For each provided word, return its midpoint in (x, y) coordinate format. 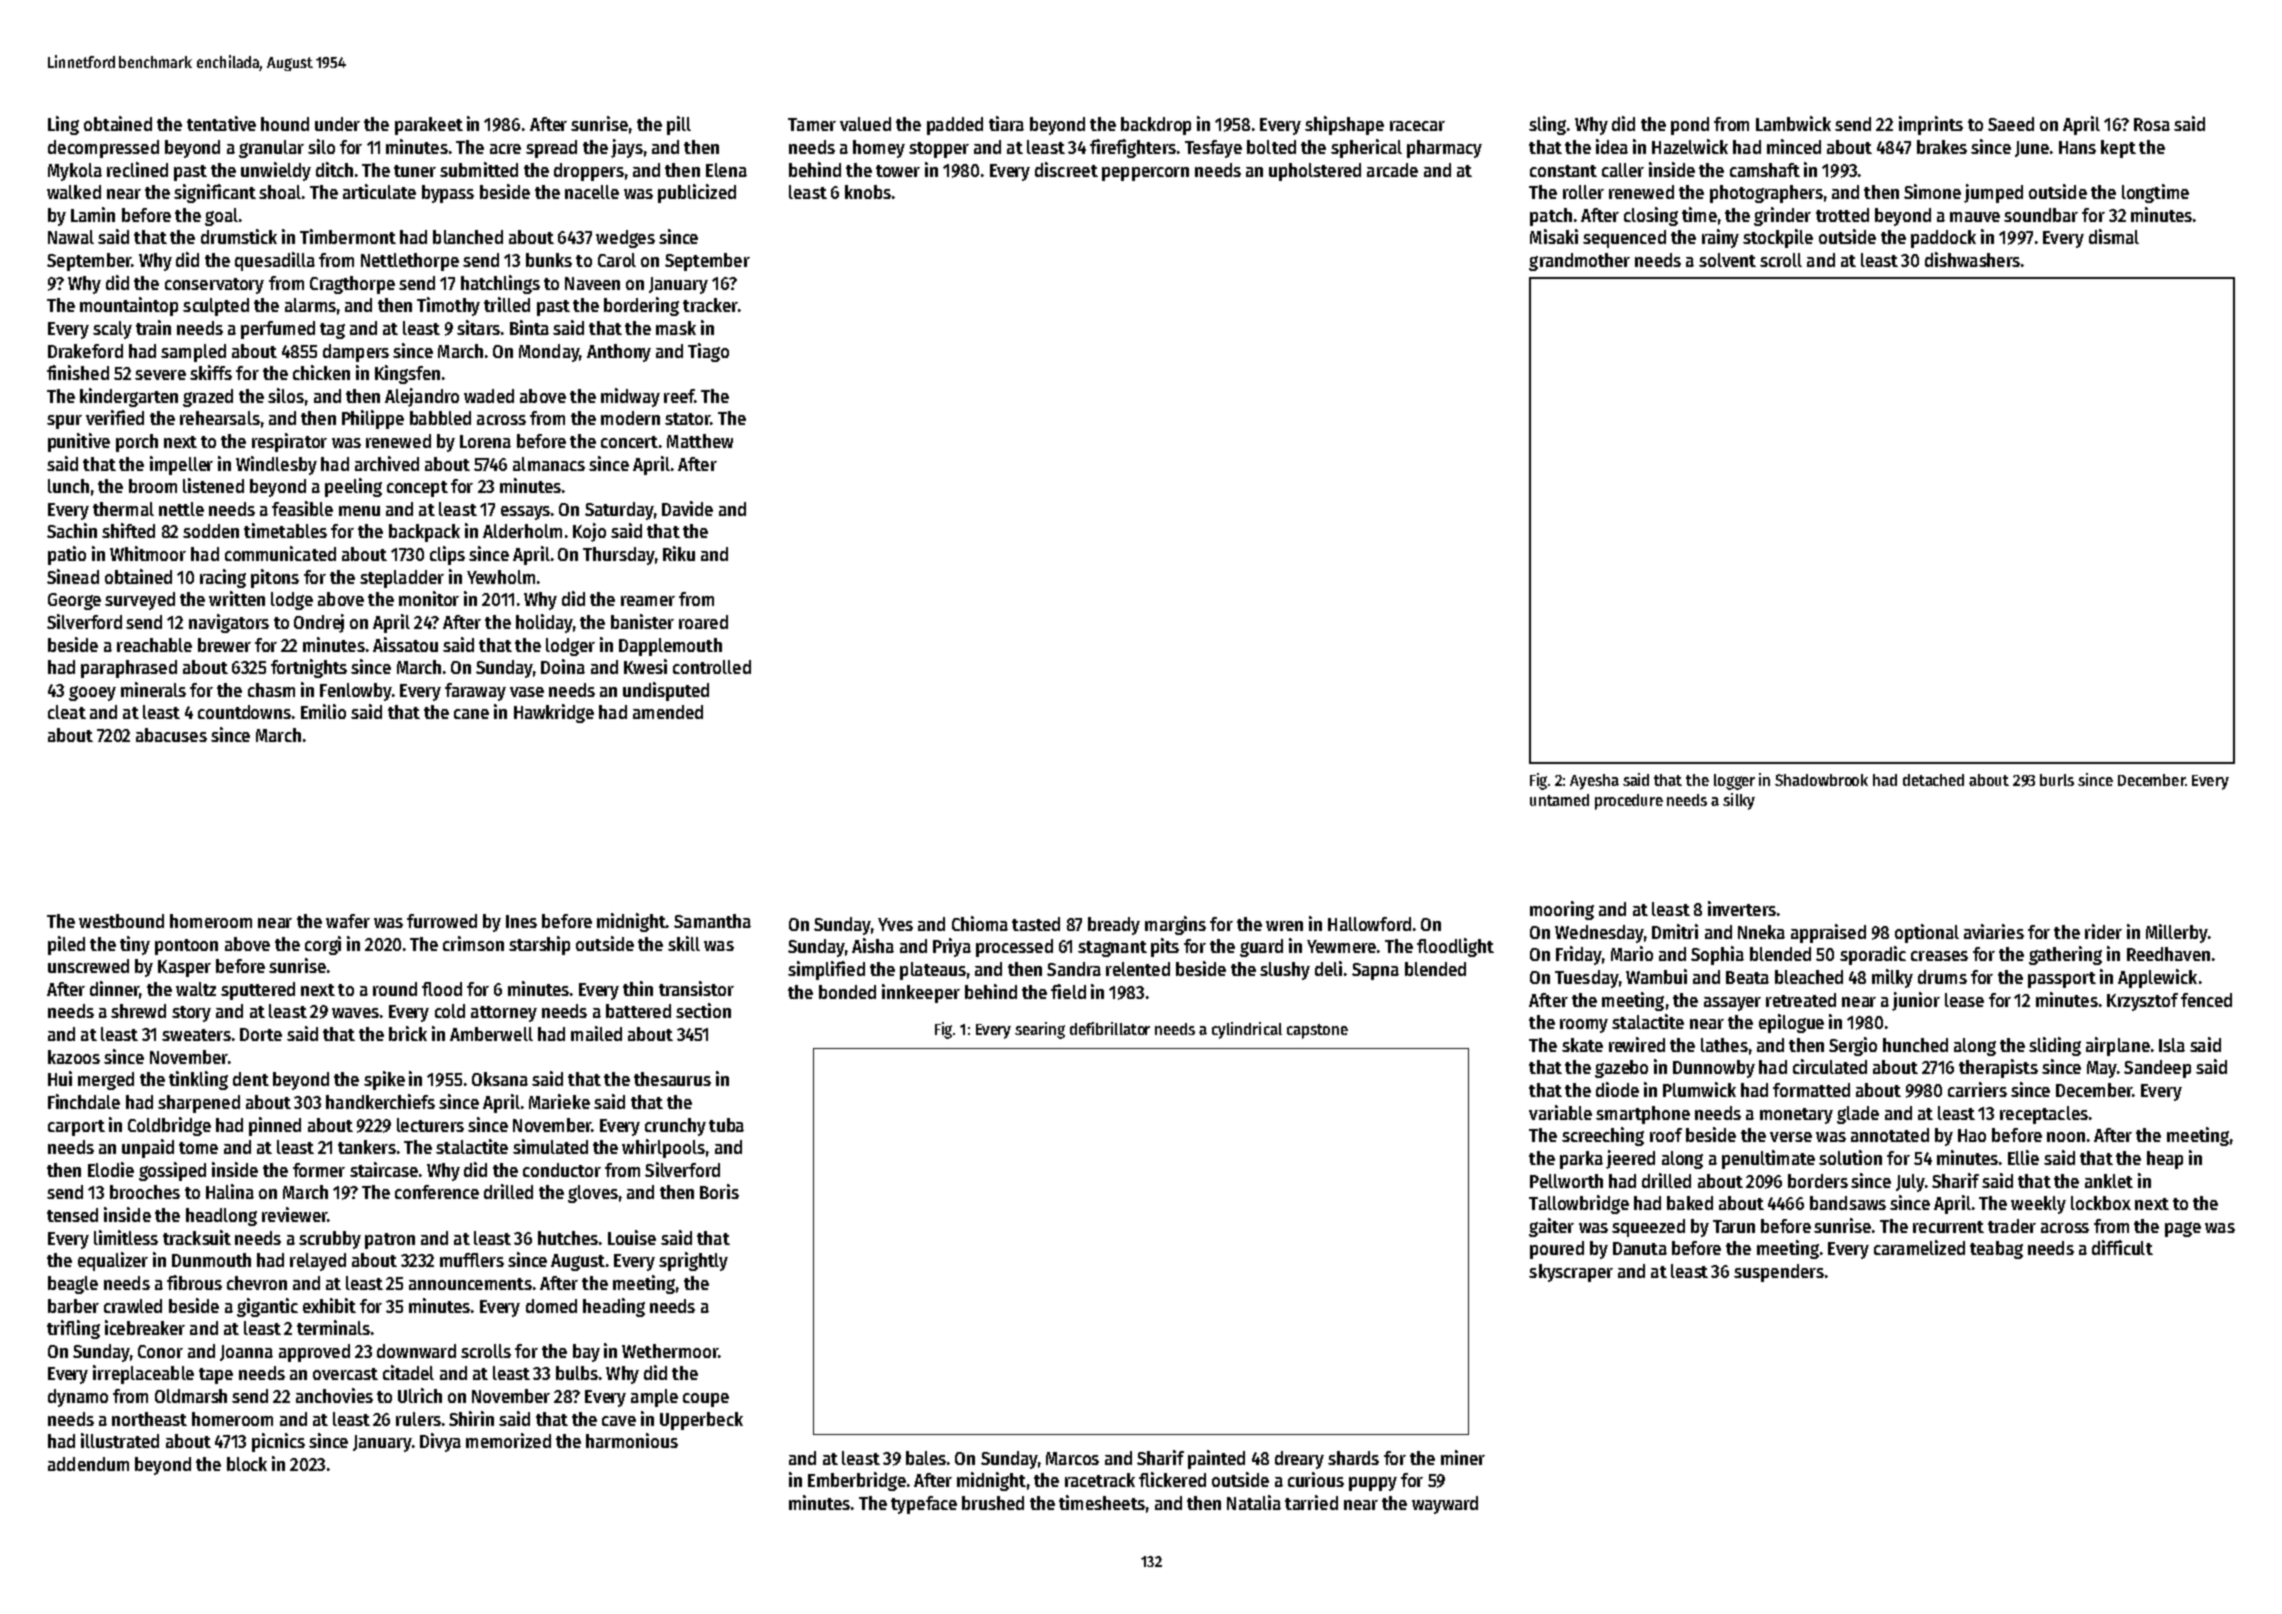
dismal (2114, 236)
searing (1040, 1030)
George (74, 601)
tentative (221, 123)
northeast (149, 1419)
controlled (712, 667)
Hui (60, 1078)
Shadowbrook (1821, 780)
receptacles (2044, 1115)
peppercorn (1145, 174)
